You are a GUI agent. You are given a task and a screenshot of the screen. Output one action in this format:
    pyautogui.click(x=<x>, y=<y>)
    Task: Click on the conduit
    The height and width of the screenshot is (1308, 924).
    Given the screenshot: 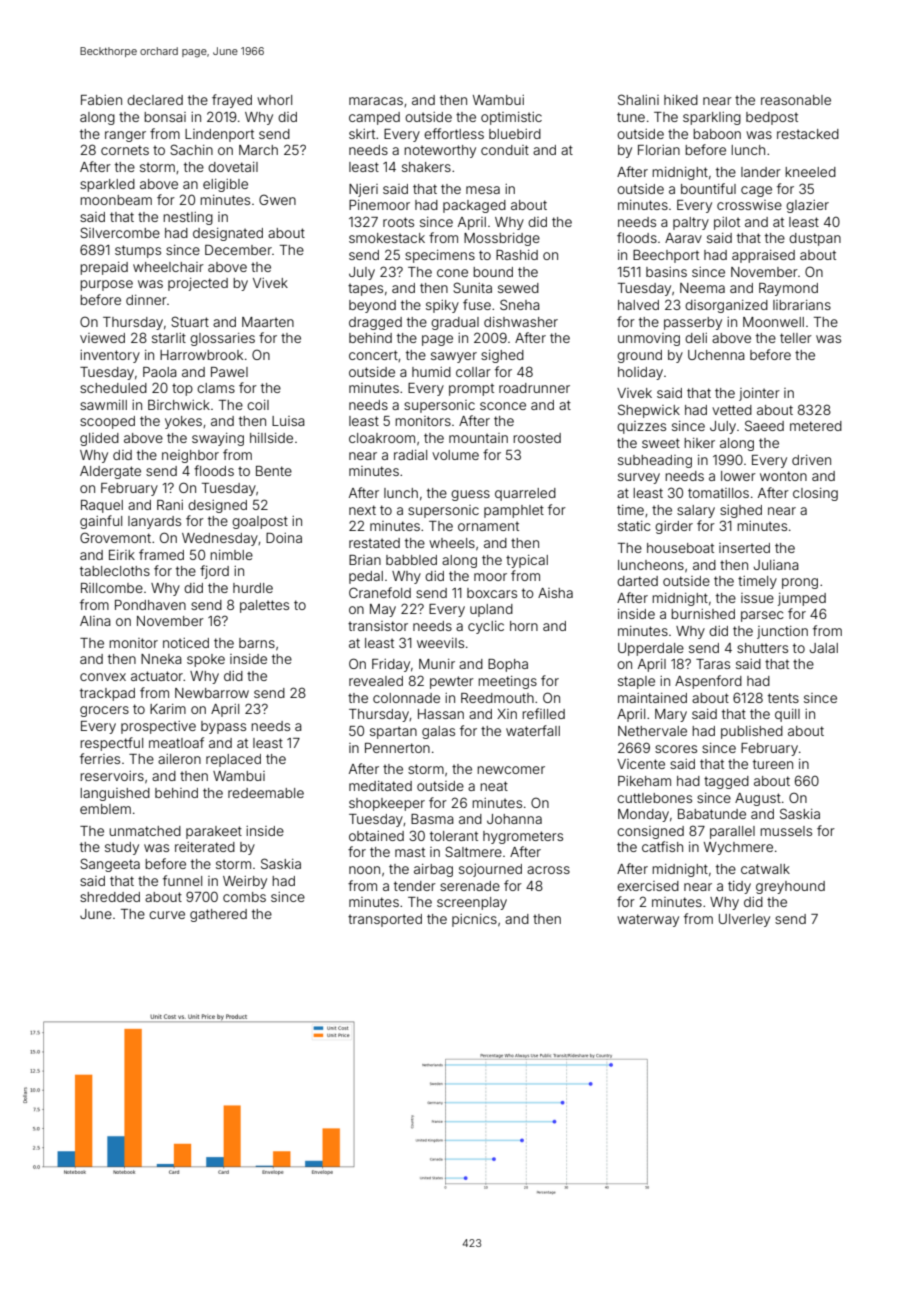 What is the action you would take?
    pyautogui.click(x=505, y=150)
